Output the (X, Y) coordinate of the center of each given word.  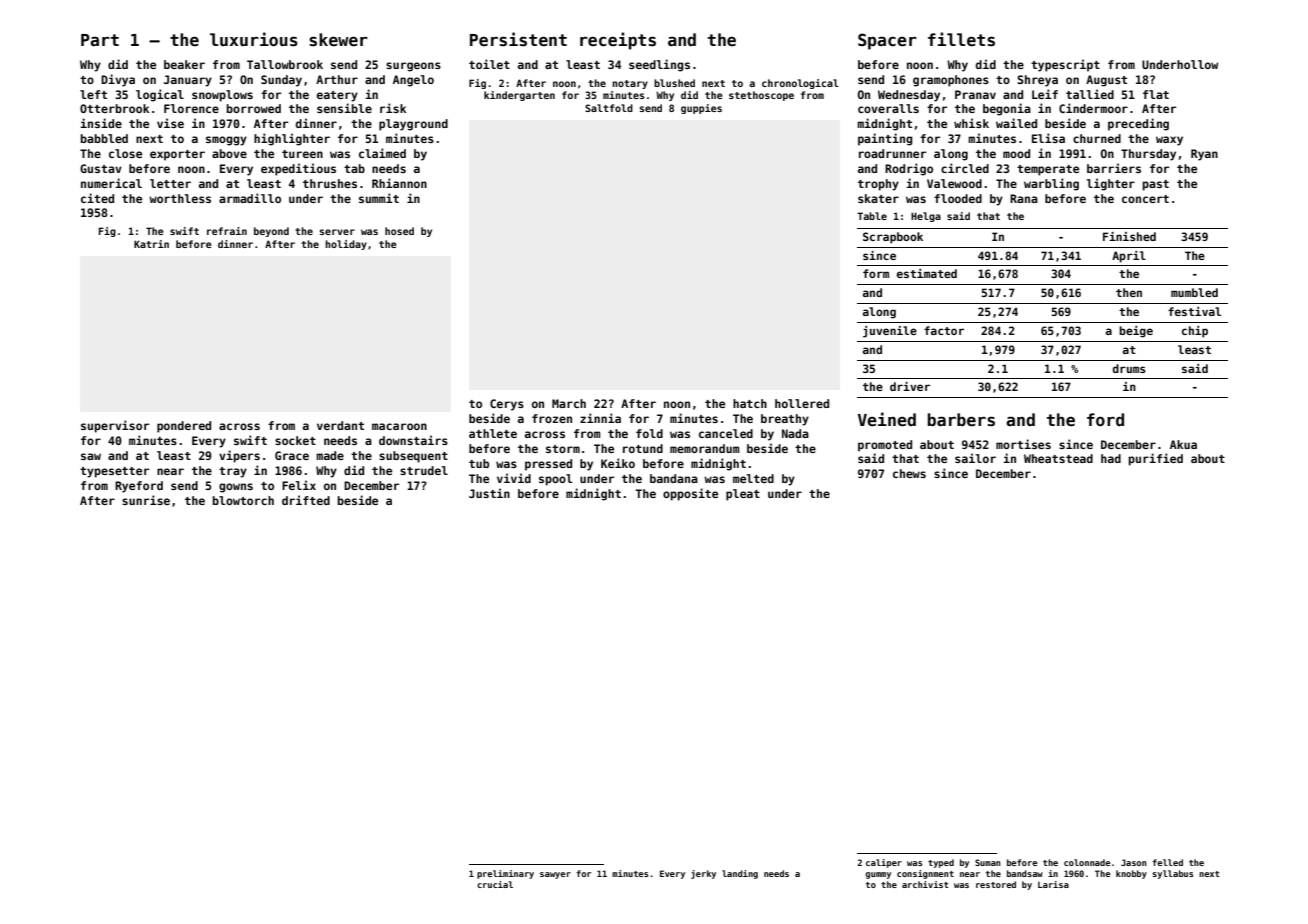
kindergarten (519, 96)
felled (1168, 862)
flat (1156, 94)
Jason (1134, 862)
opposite (690, 494)
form (876, 273)
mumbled (1194, 292)
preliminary (505, 874)
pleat (743, 495)
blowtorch (243, 500)
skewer (338, 40)
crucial (495, 884)
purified (1155, 459)
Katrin (151, 244)
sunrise (146, 500)
